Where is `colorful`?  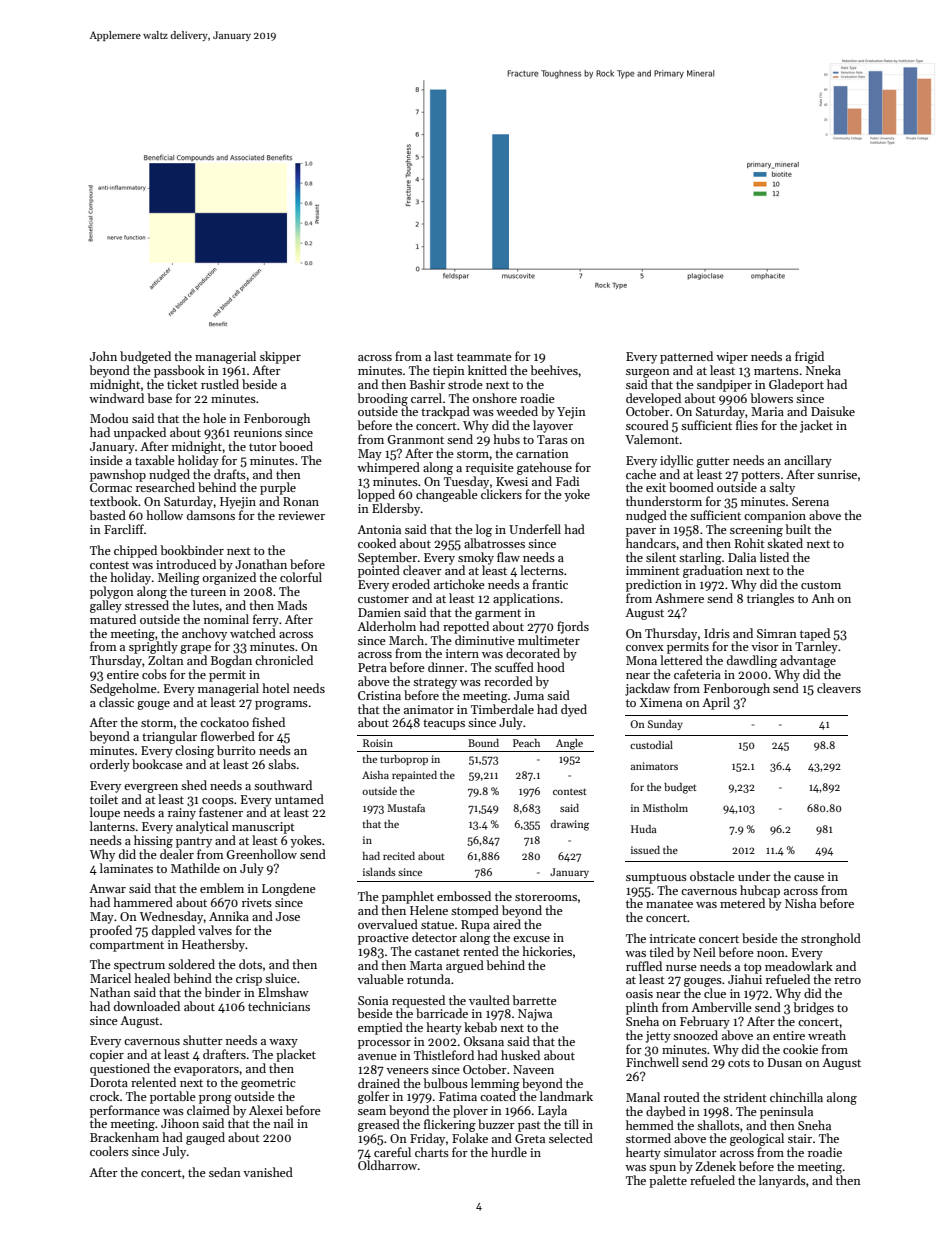 colorful is located at coordinates (301, 577).
